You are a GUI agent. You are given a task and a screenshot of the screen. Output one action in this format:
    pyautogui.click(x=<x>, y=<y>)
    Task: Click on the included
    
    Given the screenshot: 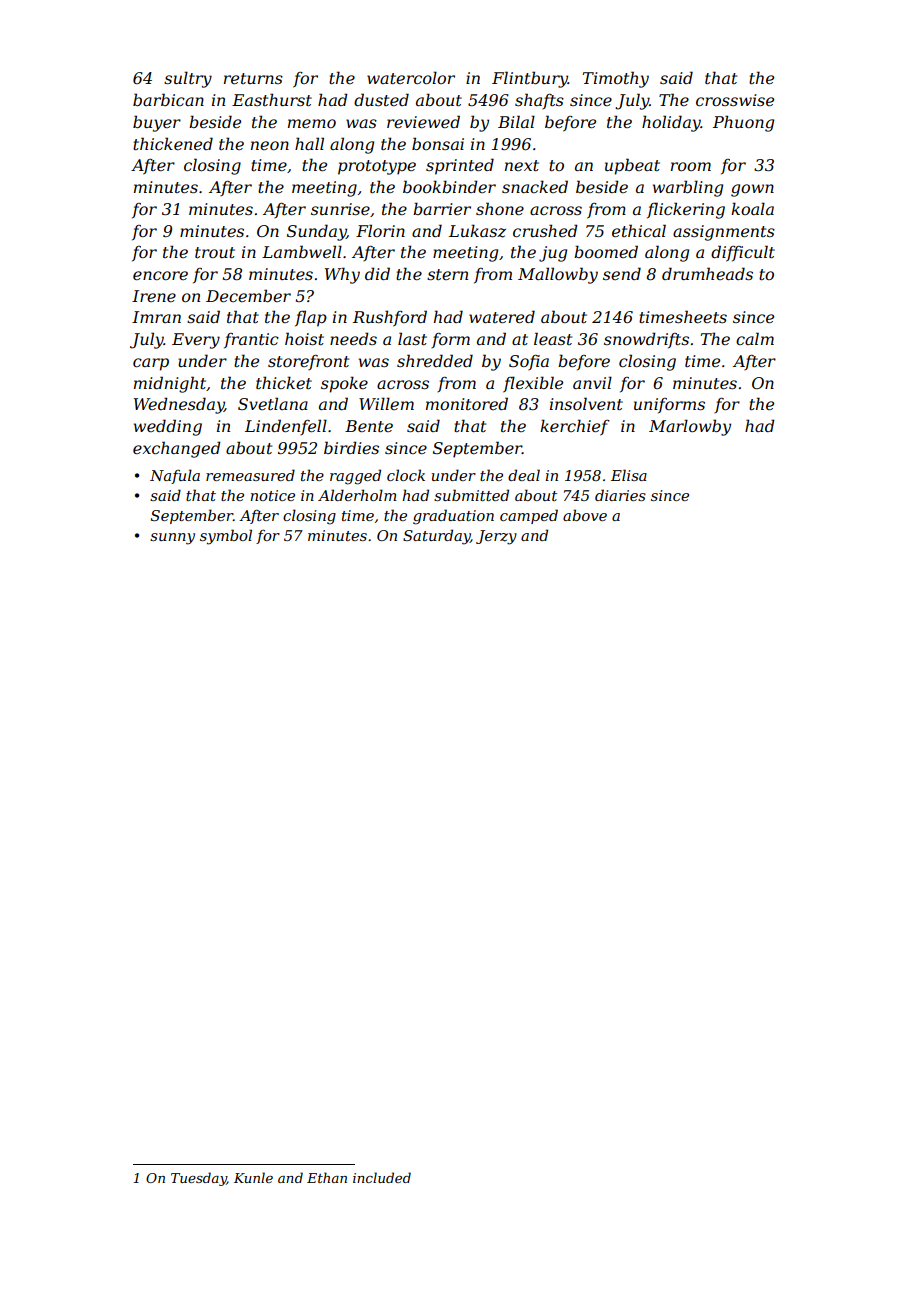 What is the action you would take?
    pyautogui.click(x=382, y=1177)
